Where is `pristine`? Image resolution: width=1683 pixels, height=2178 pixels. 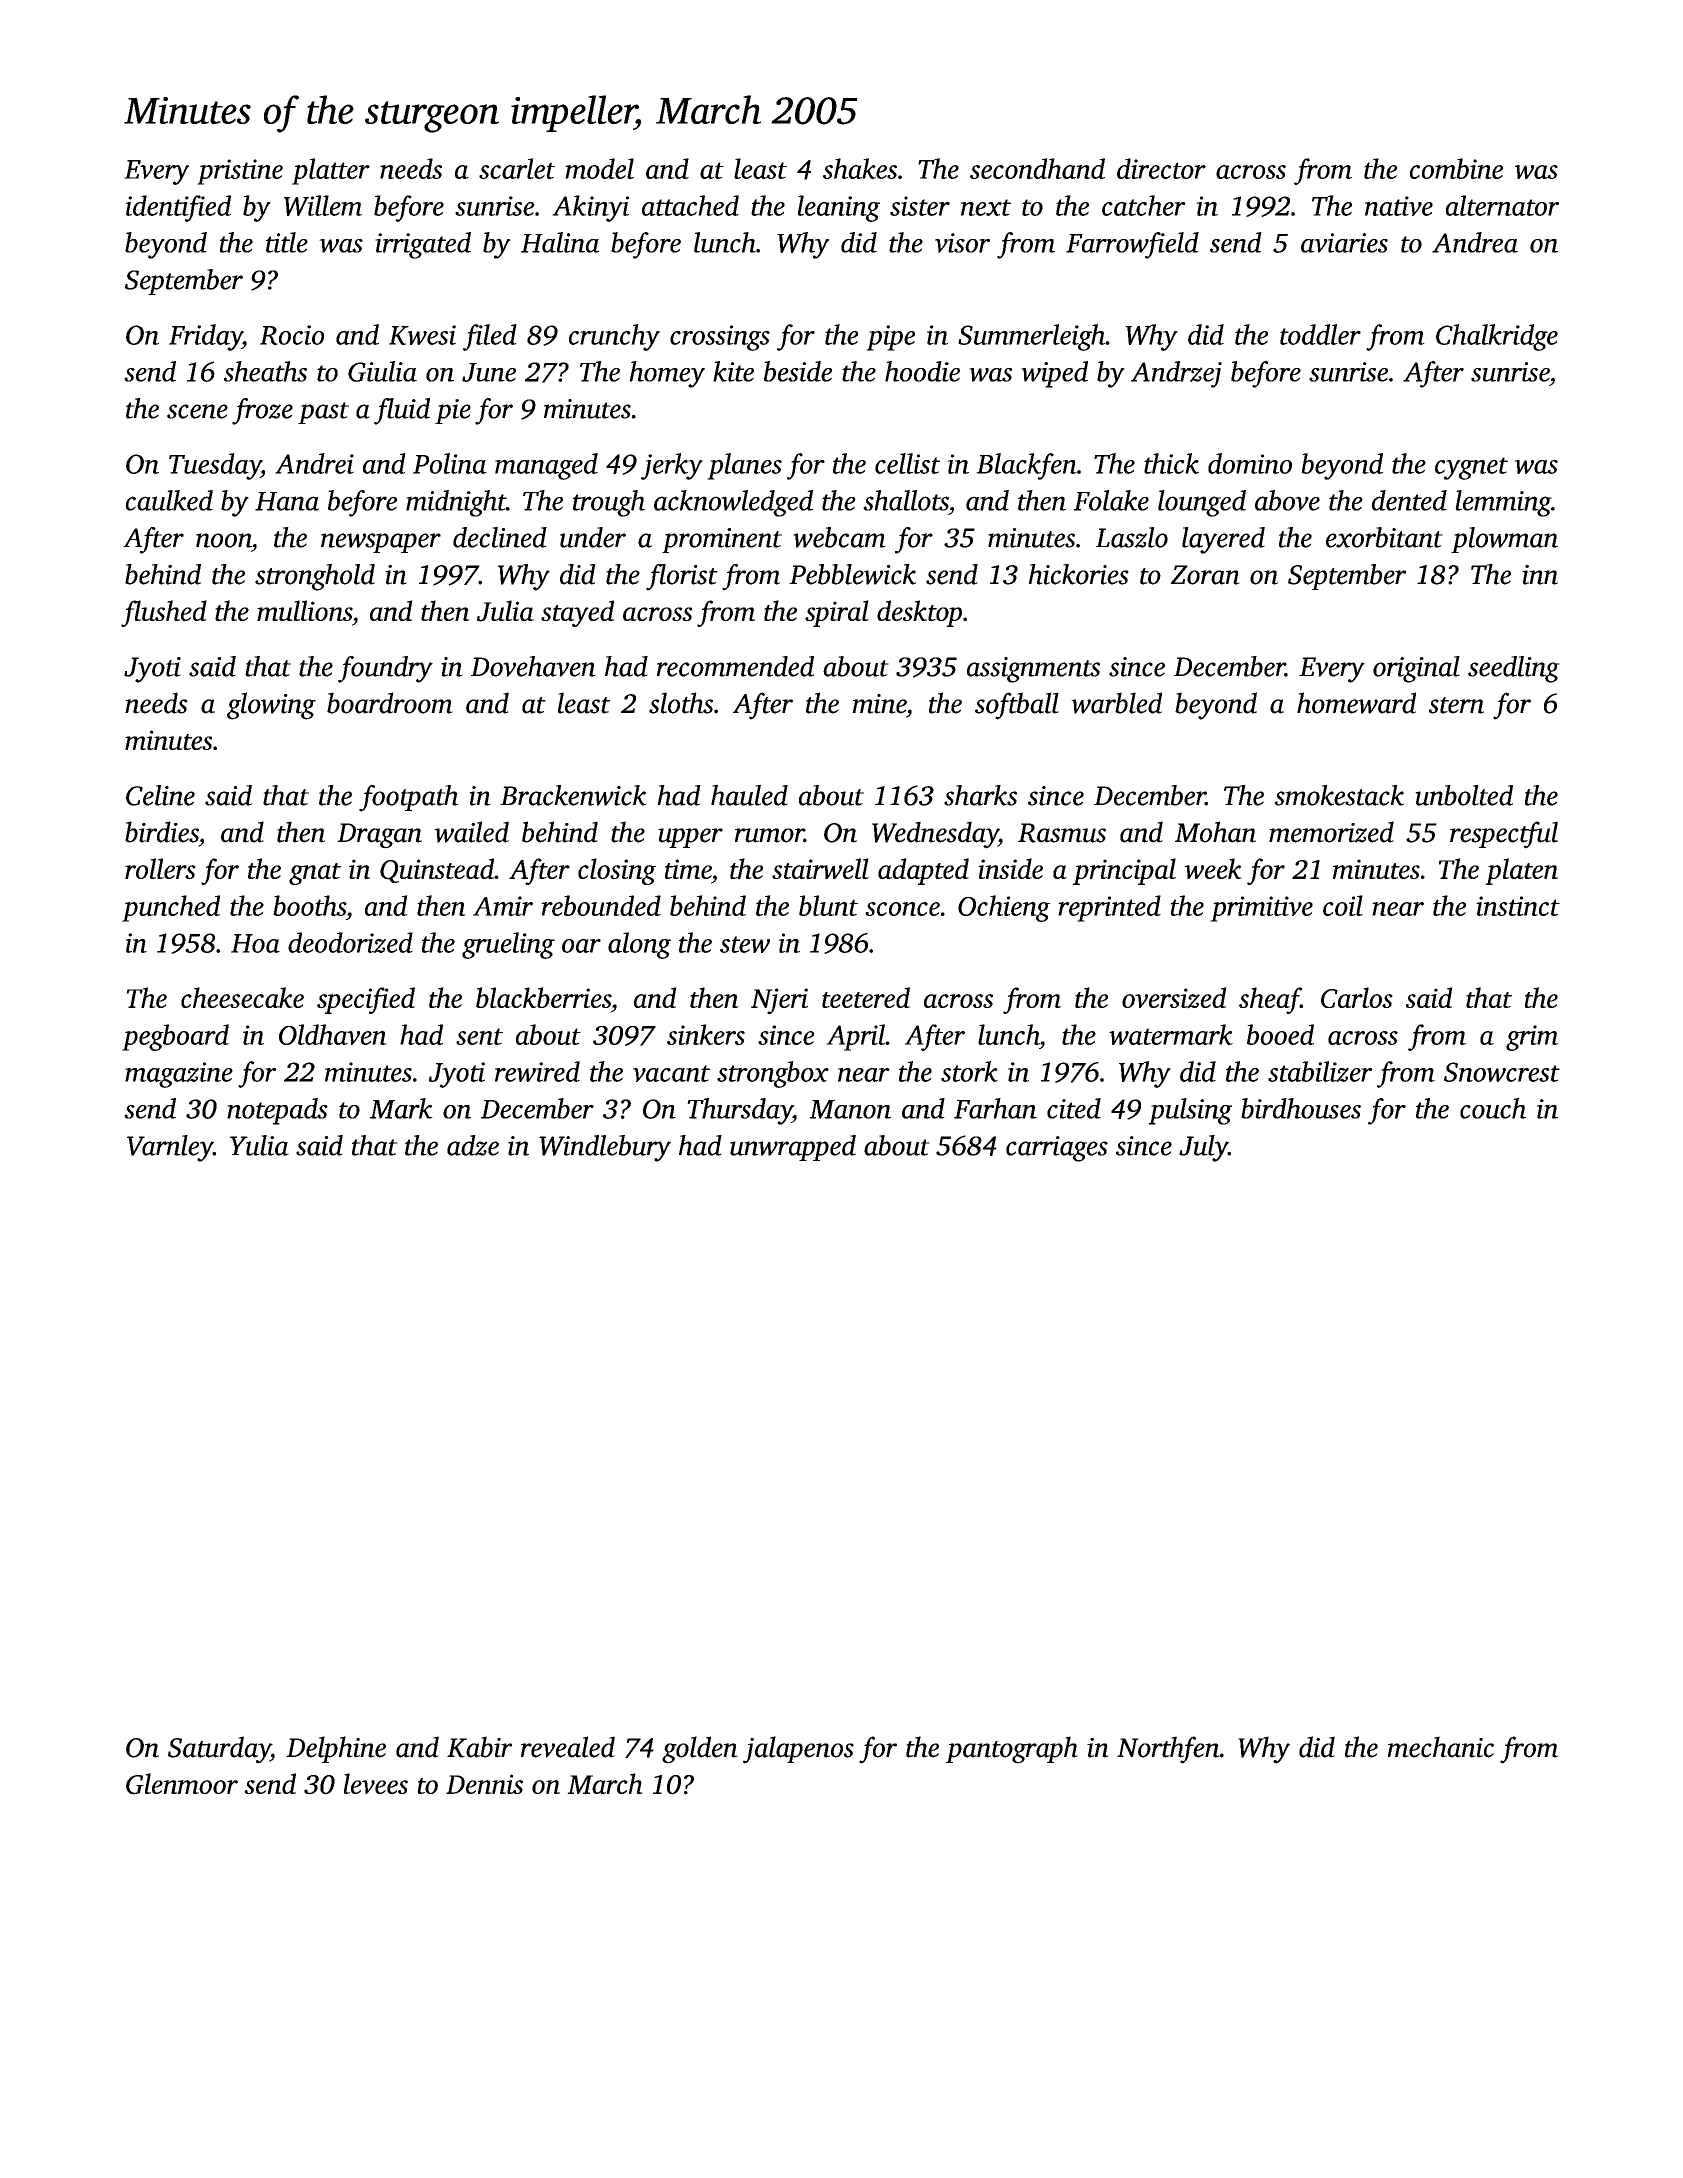
pristine is located at coordinates (240, 172).
